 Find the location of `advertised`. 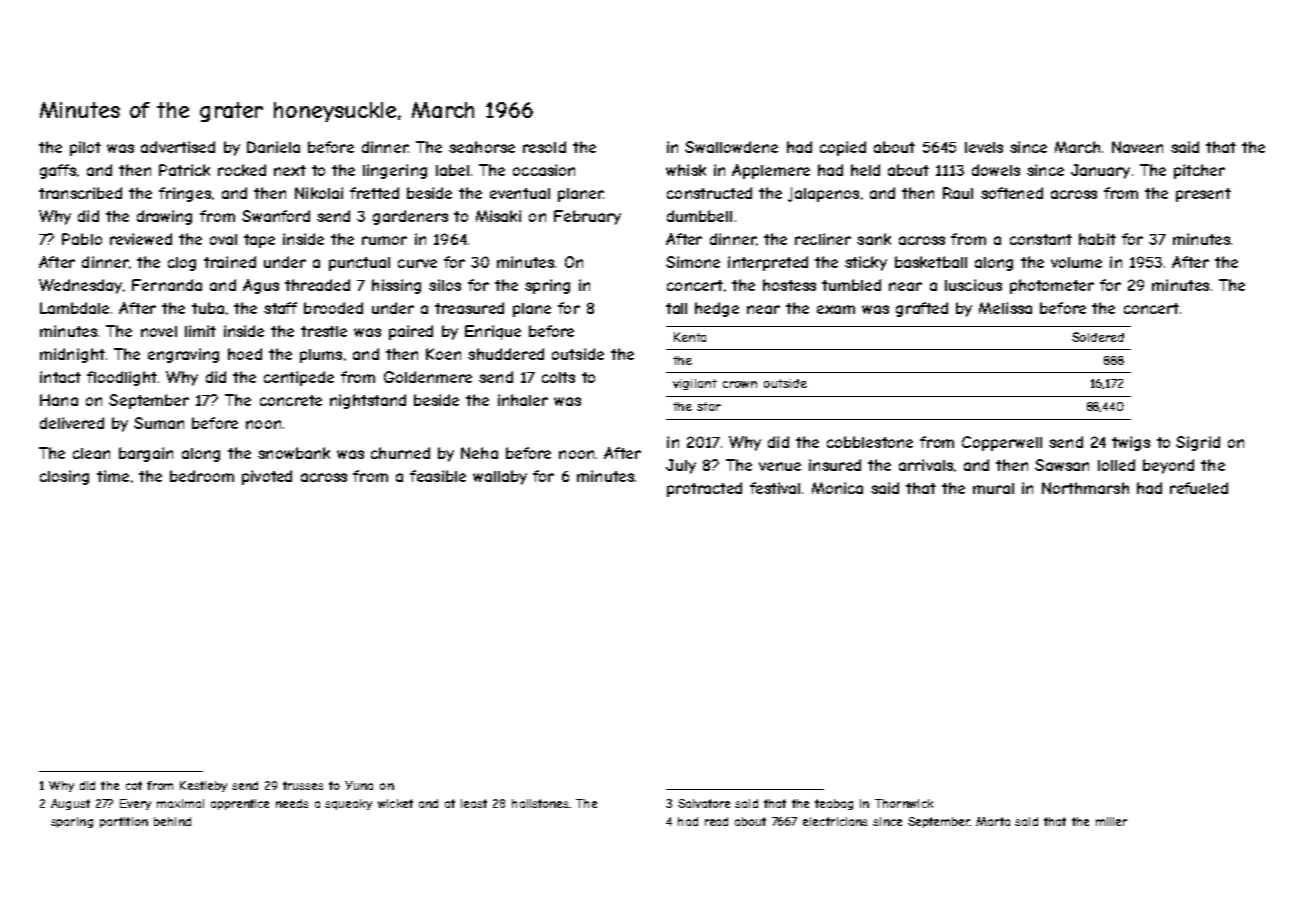

advertised is located at coordinates (178, 147).
